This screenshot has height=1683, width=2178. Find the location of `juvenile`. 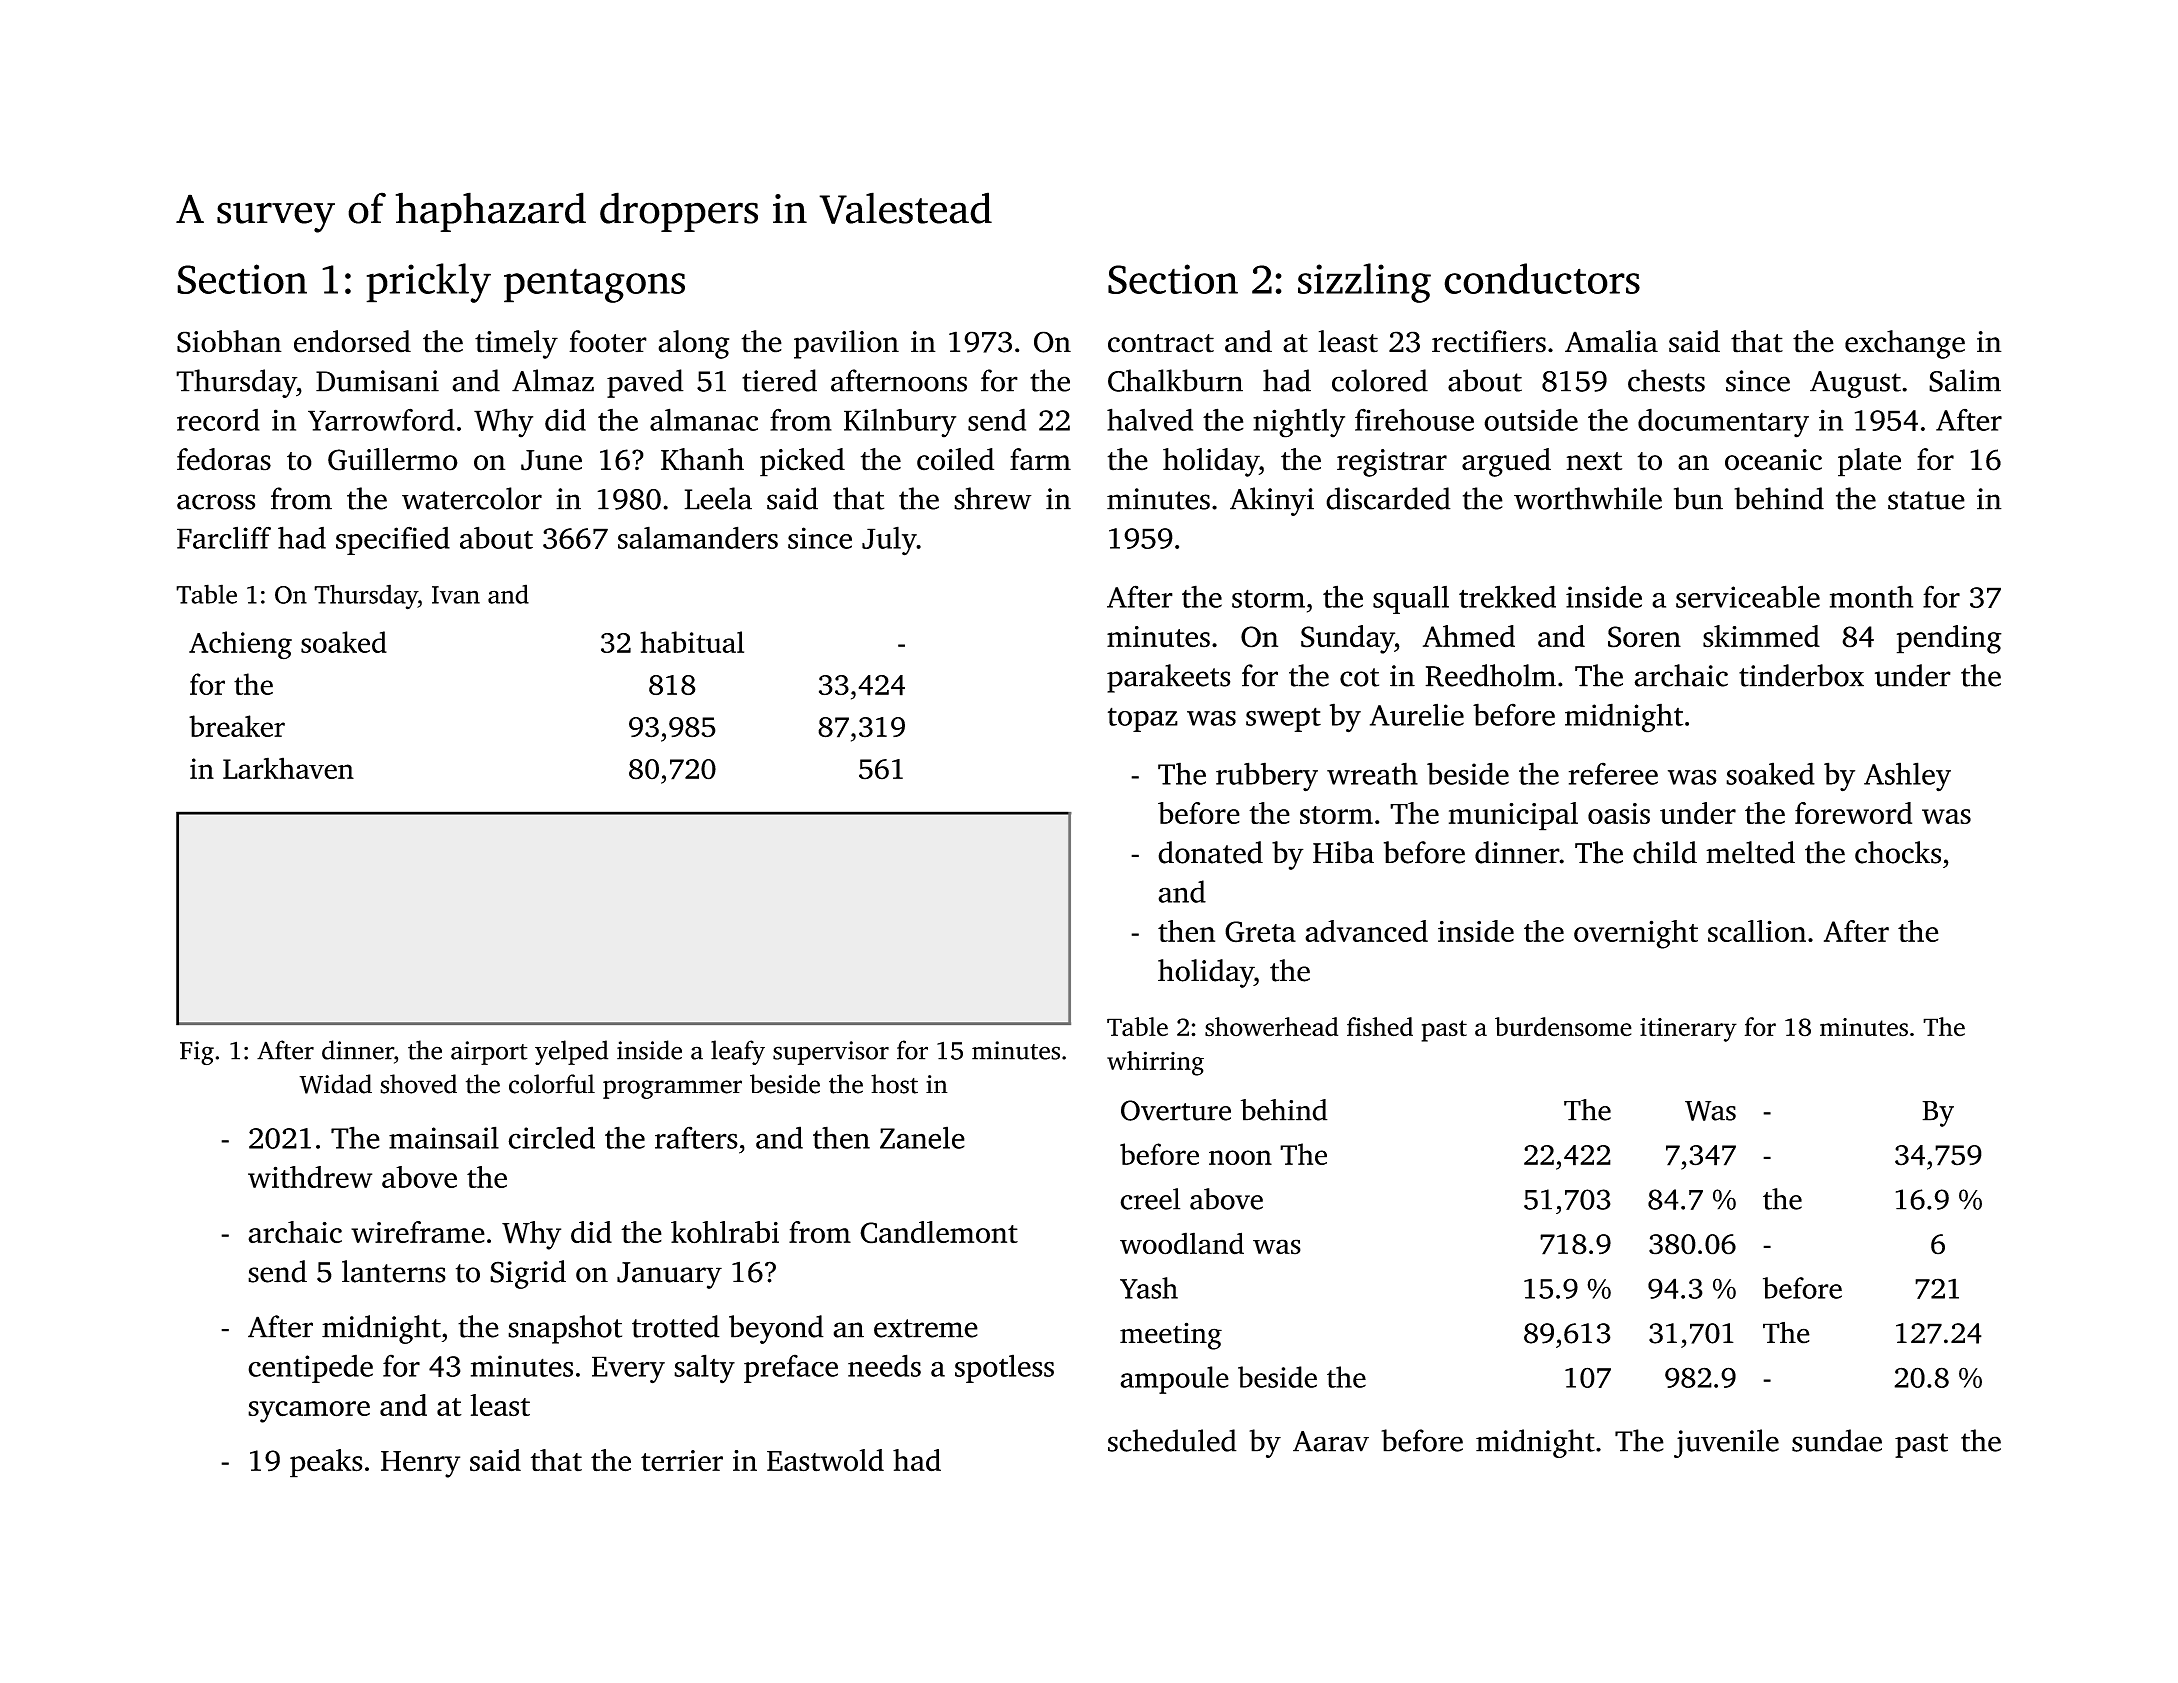

juvenile is located at coordinates (1726, 1443).
